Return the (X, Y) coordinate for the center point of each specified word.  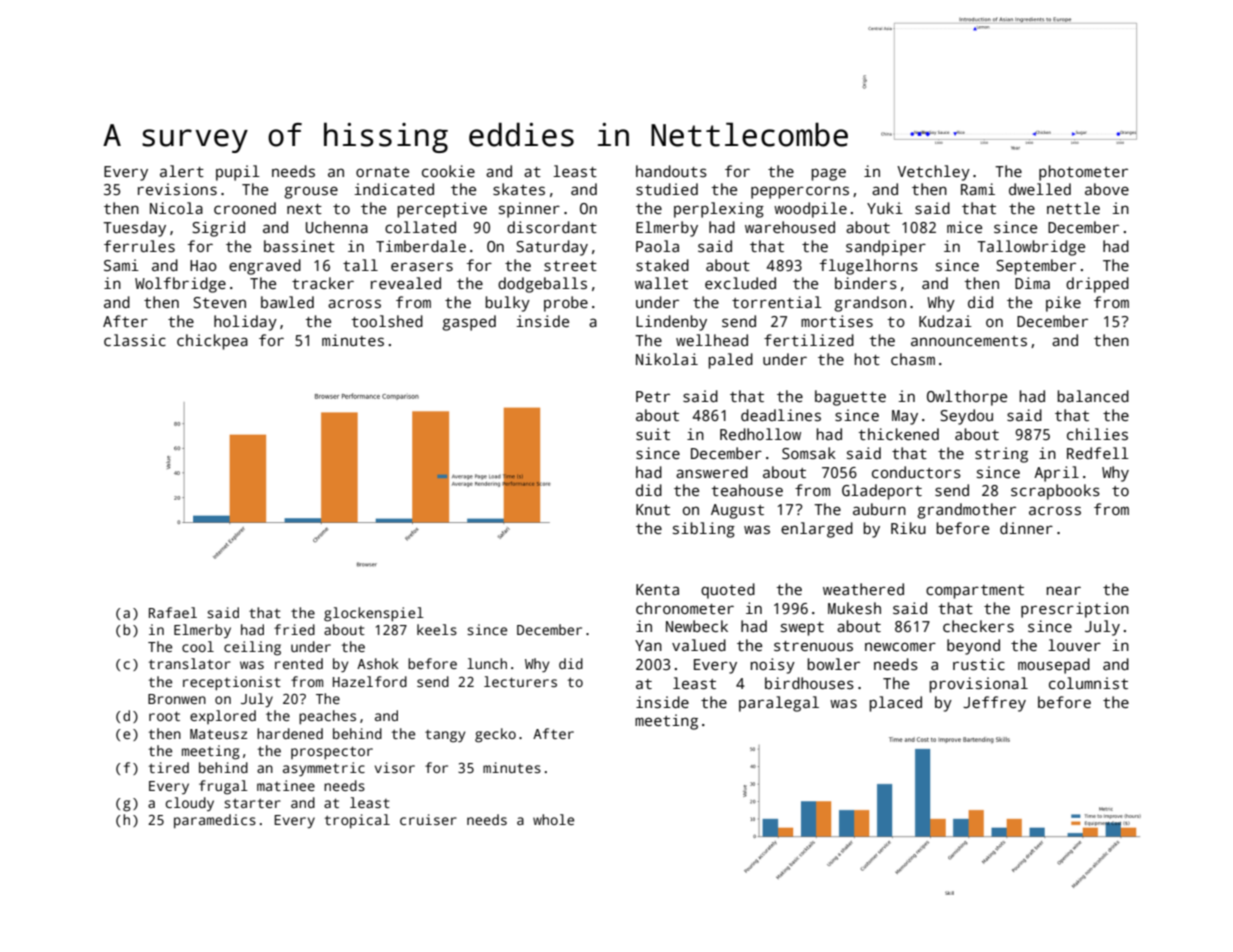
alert (182, 171)
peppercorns (800, 192)
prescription (1075, 610)
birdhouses (809, 683)
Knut (653, 509)
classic (135, 340)
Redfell (1098, 453)
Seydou (966, 417)
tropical (357, 821)
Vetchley (933, 173)
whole (553, 819)
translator (190, 663)
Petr (653, 396)
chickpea (212, 342)
